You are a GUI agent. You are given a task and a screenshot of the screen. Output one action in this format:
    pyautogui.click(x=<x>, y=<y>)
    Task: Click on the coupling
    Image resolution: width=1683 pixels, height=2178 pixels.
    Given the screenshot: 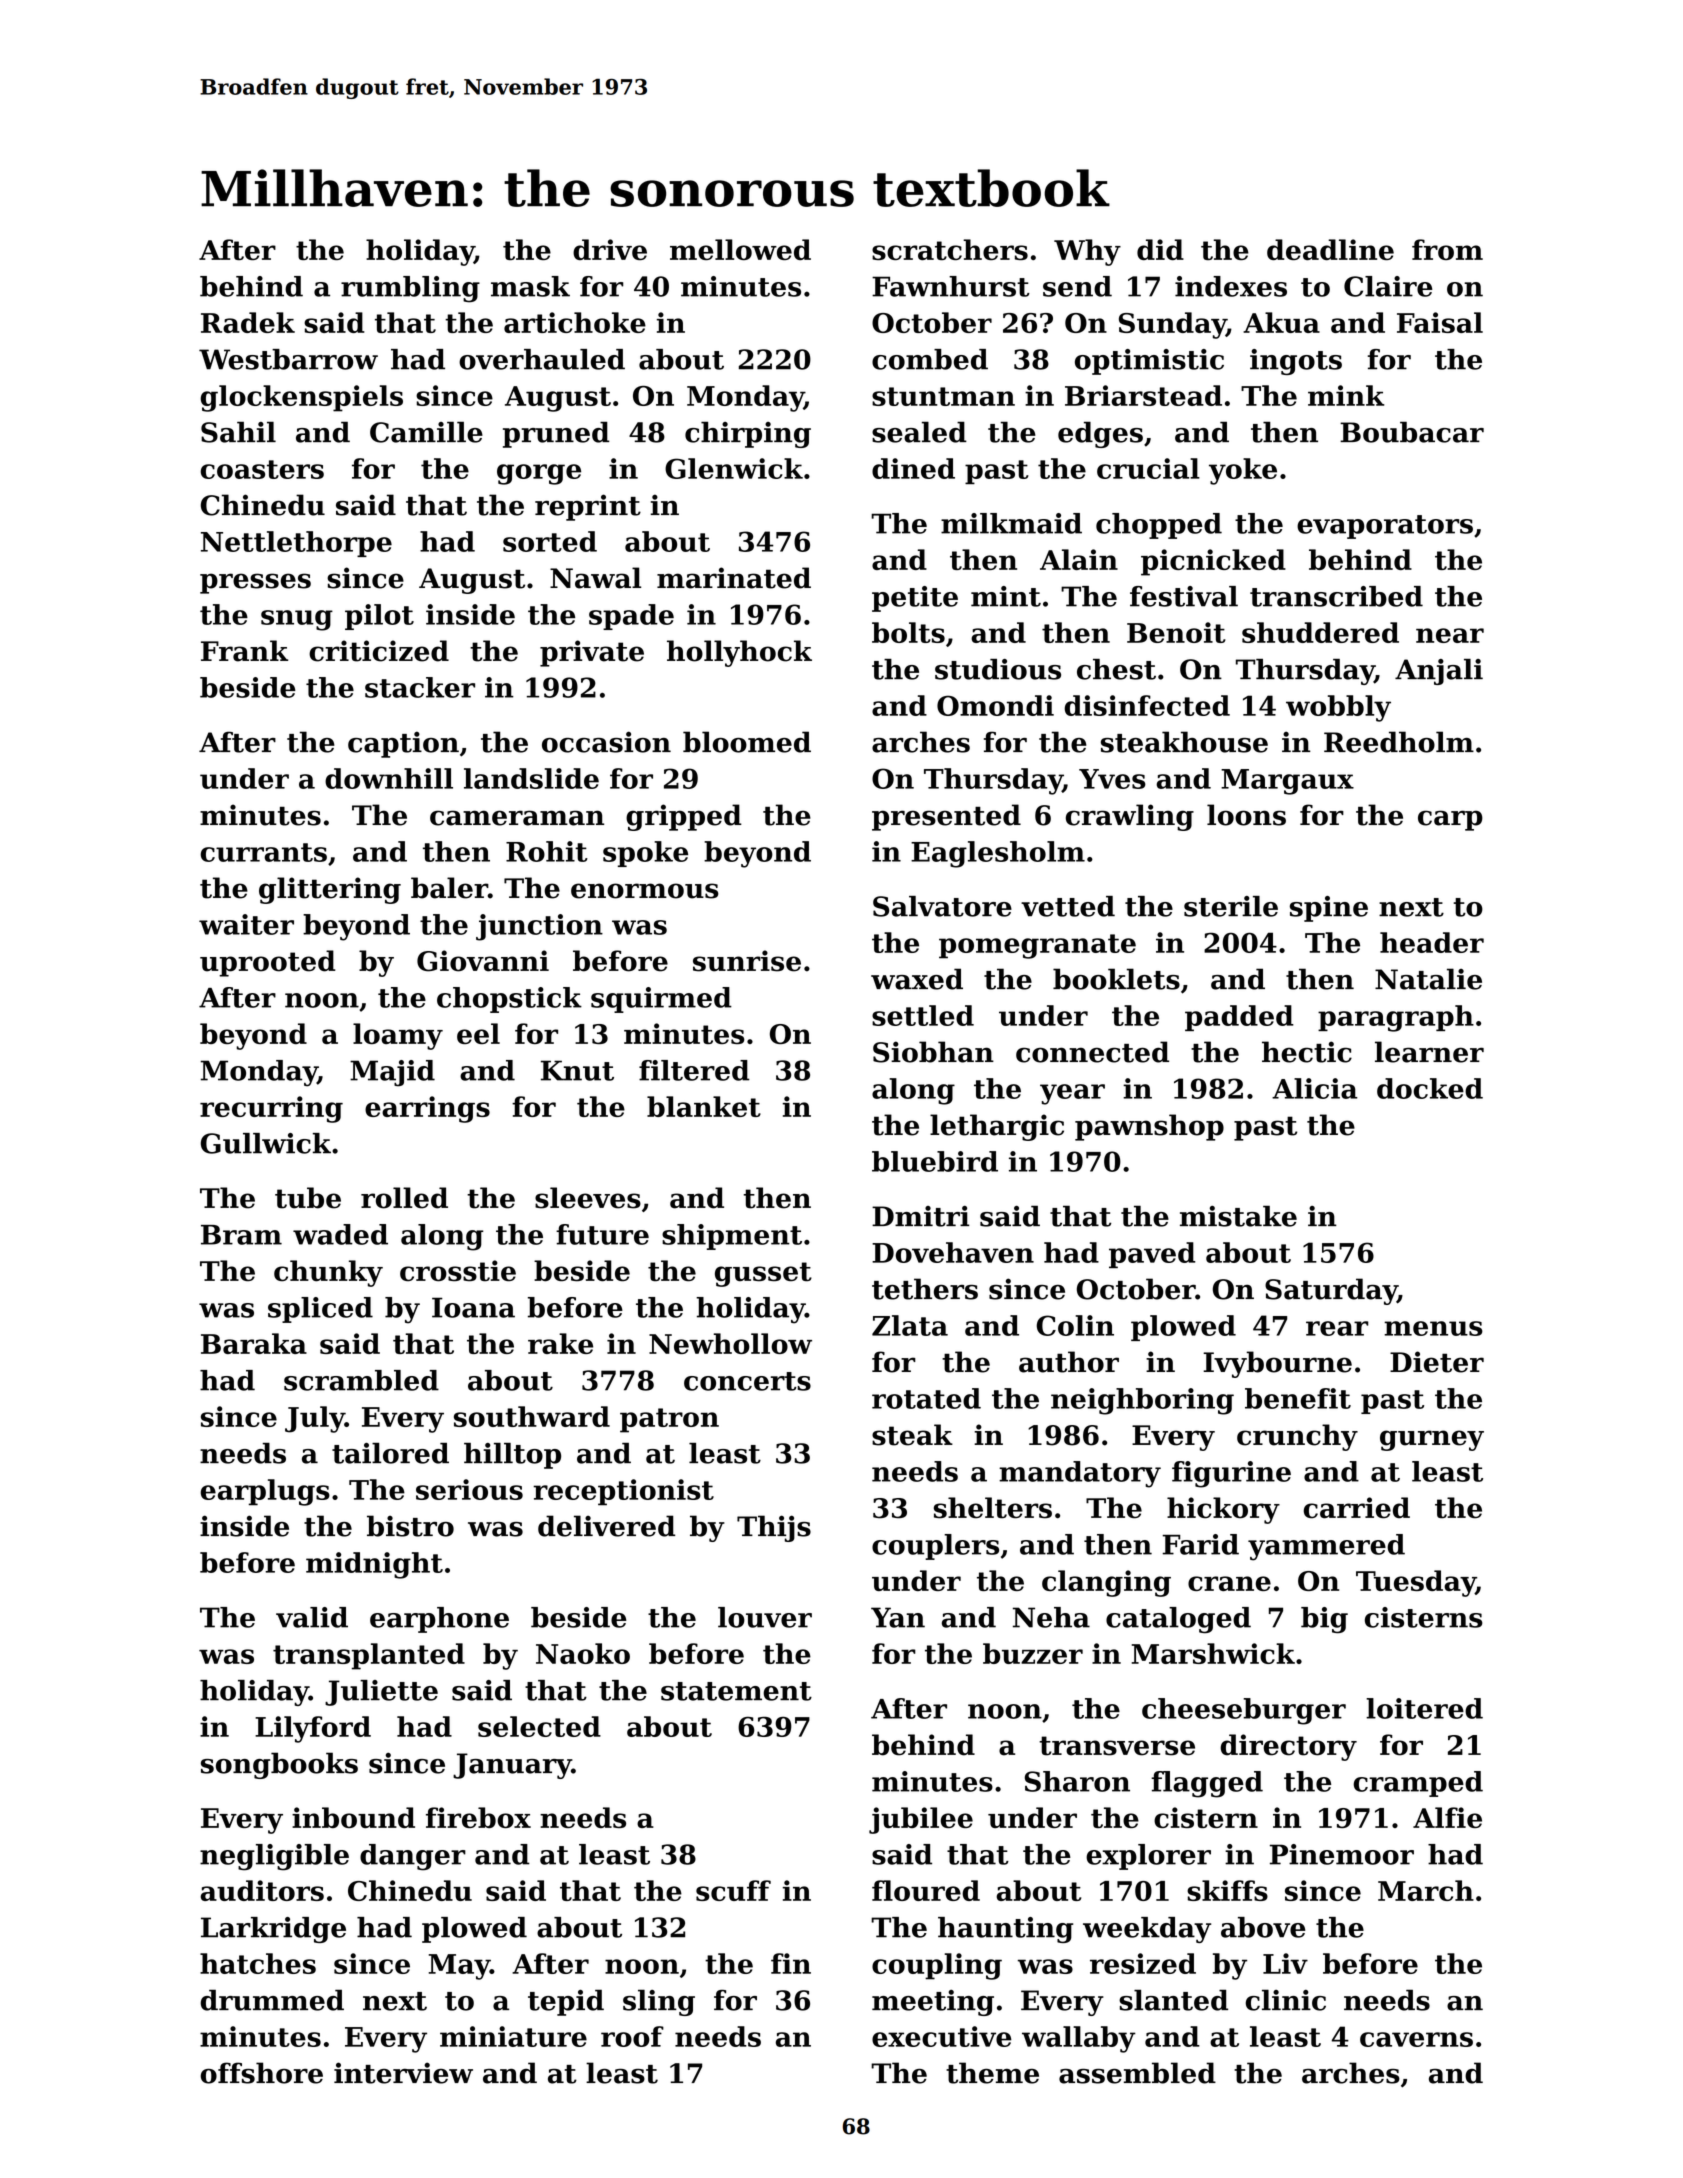 What is the action you would take?
    pyautogui.click(x=937, y=1966)
